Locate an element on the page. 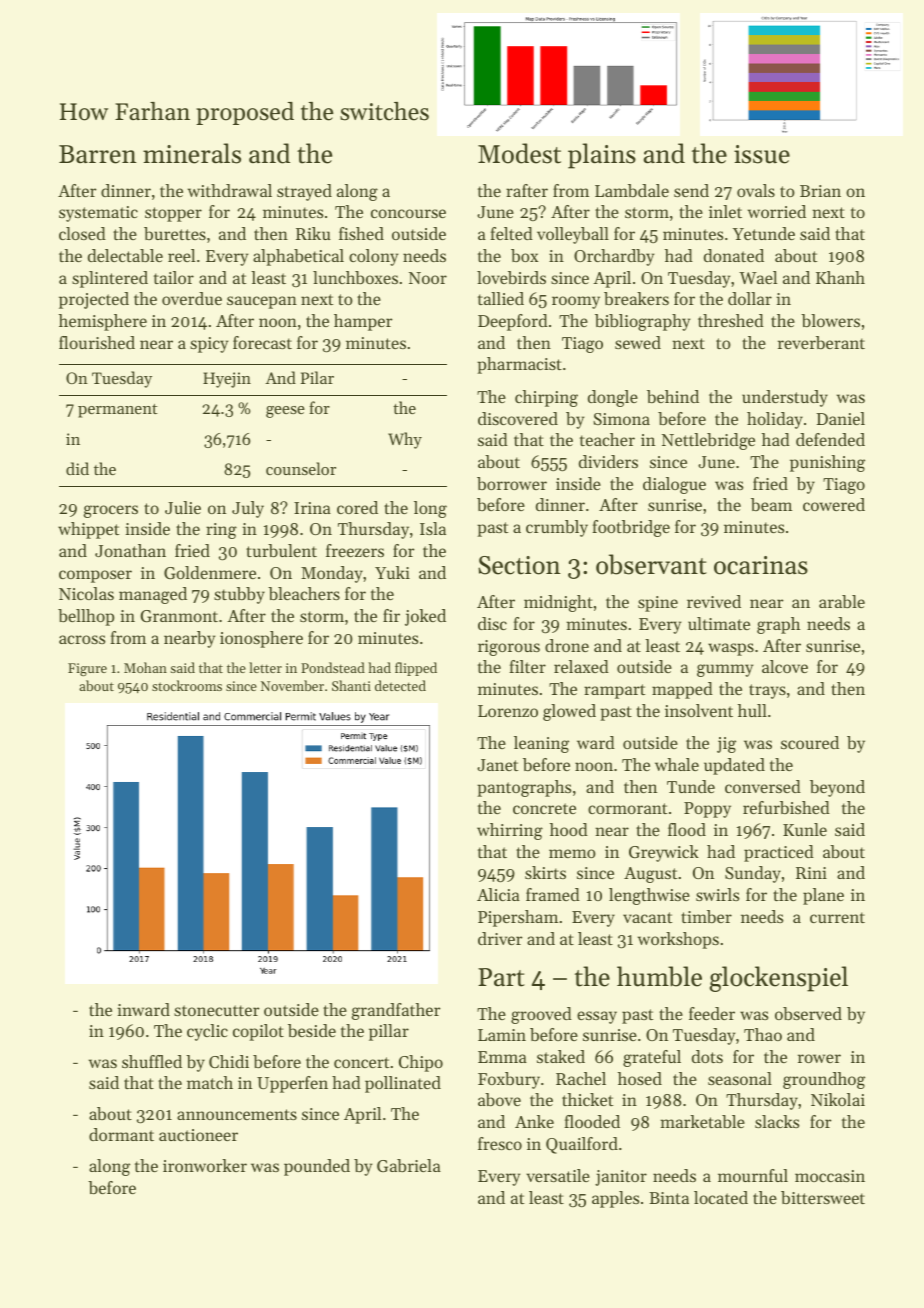  ocarinas is located at coordinates (761, 565).
